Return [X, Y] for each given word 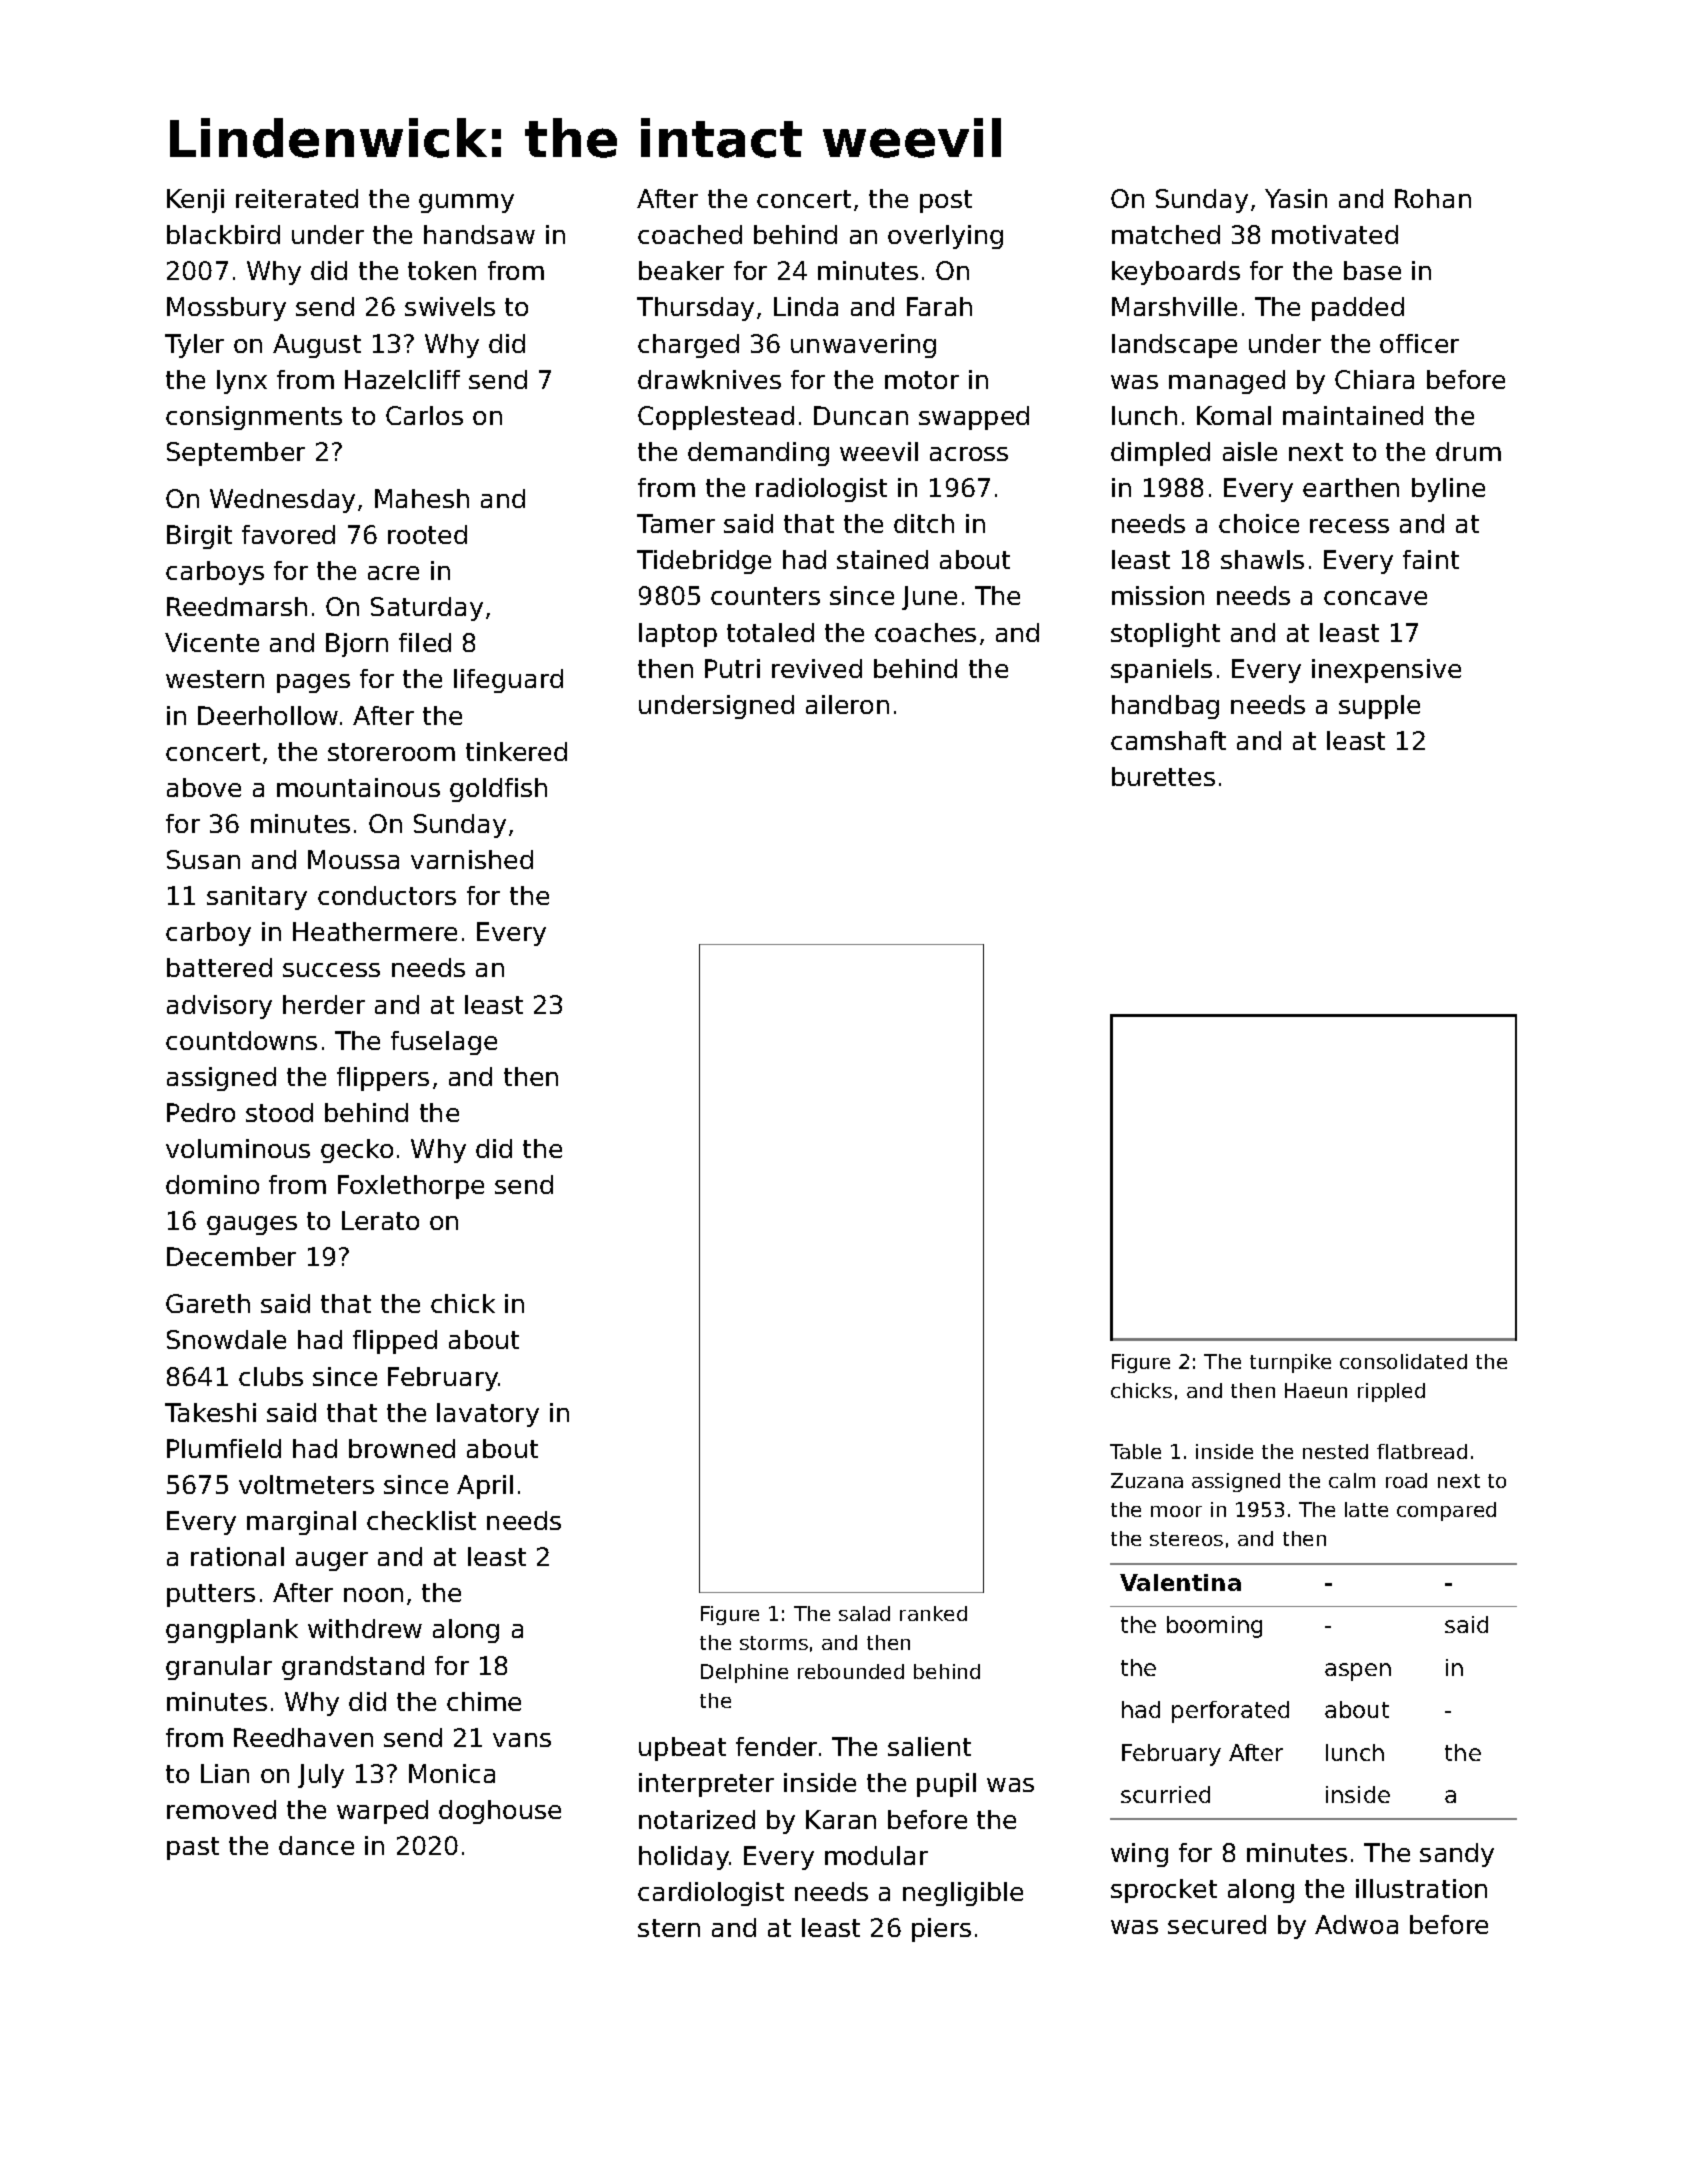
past [193, 1848]
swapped [974, 418]
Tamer [676, 523]
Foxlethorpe [411, 1187]
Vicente [212, 642]
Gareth [208, 1303]
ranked [933, 1613]
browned [402, 1448]
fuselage [444, 1043]
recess [1349, 526]
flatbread [1422, 1451]
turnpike [1290, 1363]
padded [1358, 309]
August [317, 346]
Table [1135, 1451]
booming [1214, 1627]
